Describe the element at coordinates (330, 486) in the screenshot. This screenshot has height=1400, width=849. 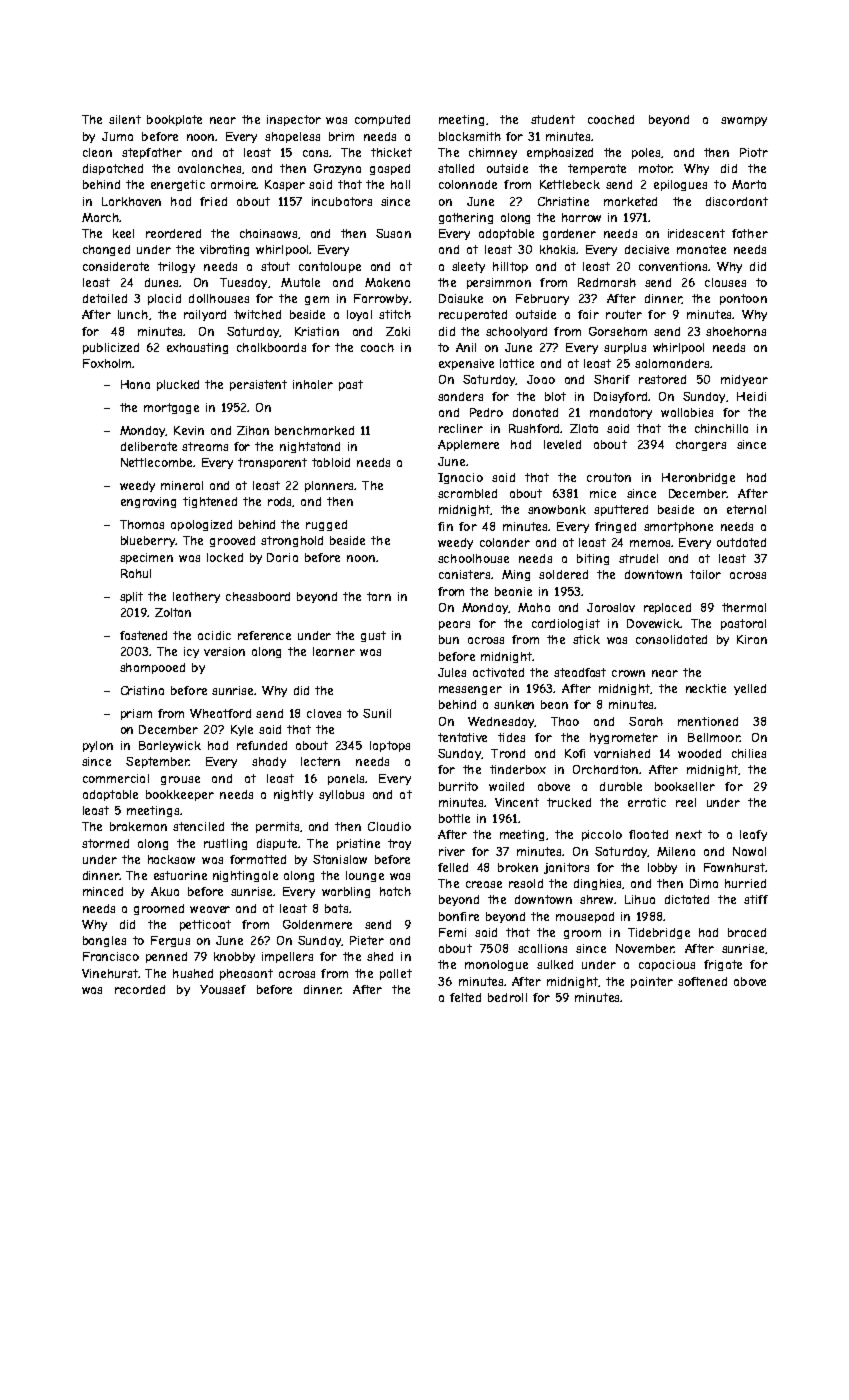
I see `planners` at that location.
